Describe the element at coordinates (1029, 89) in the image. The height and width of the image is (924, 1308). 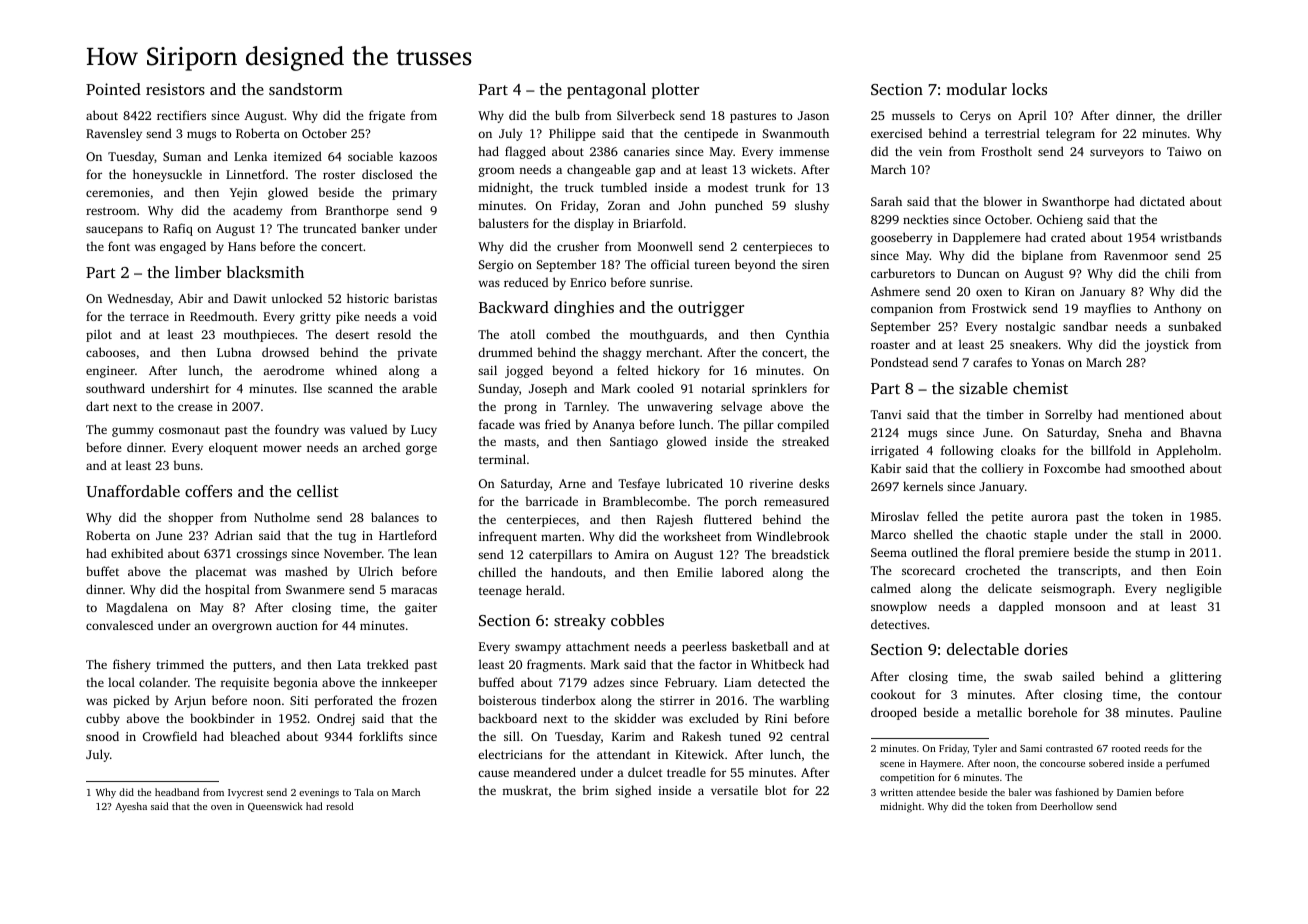
I see `locks` at that location.
